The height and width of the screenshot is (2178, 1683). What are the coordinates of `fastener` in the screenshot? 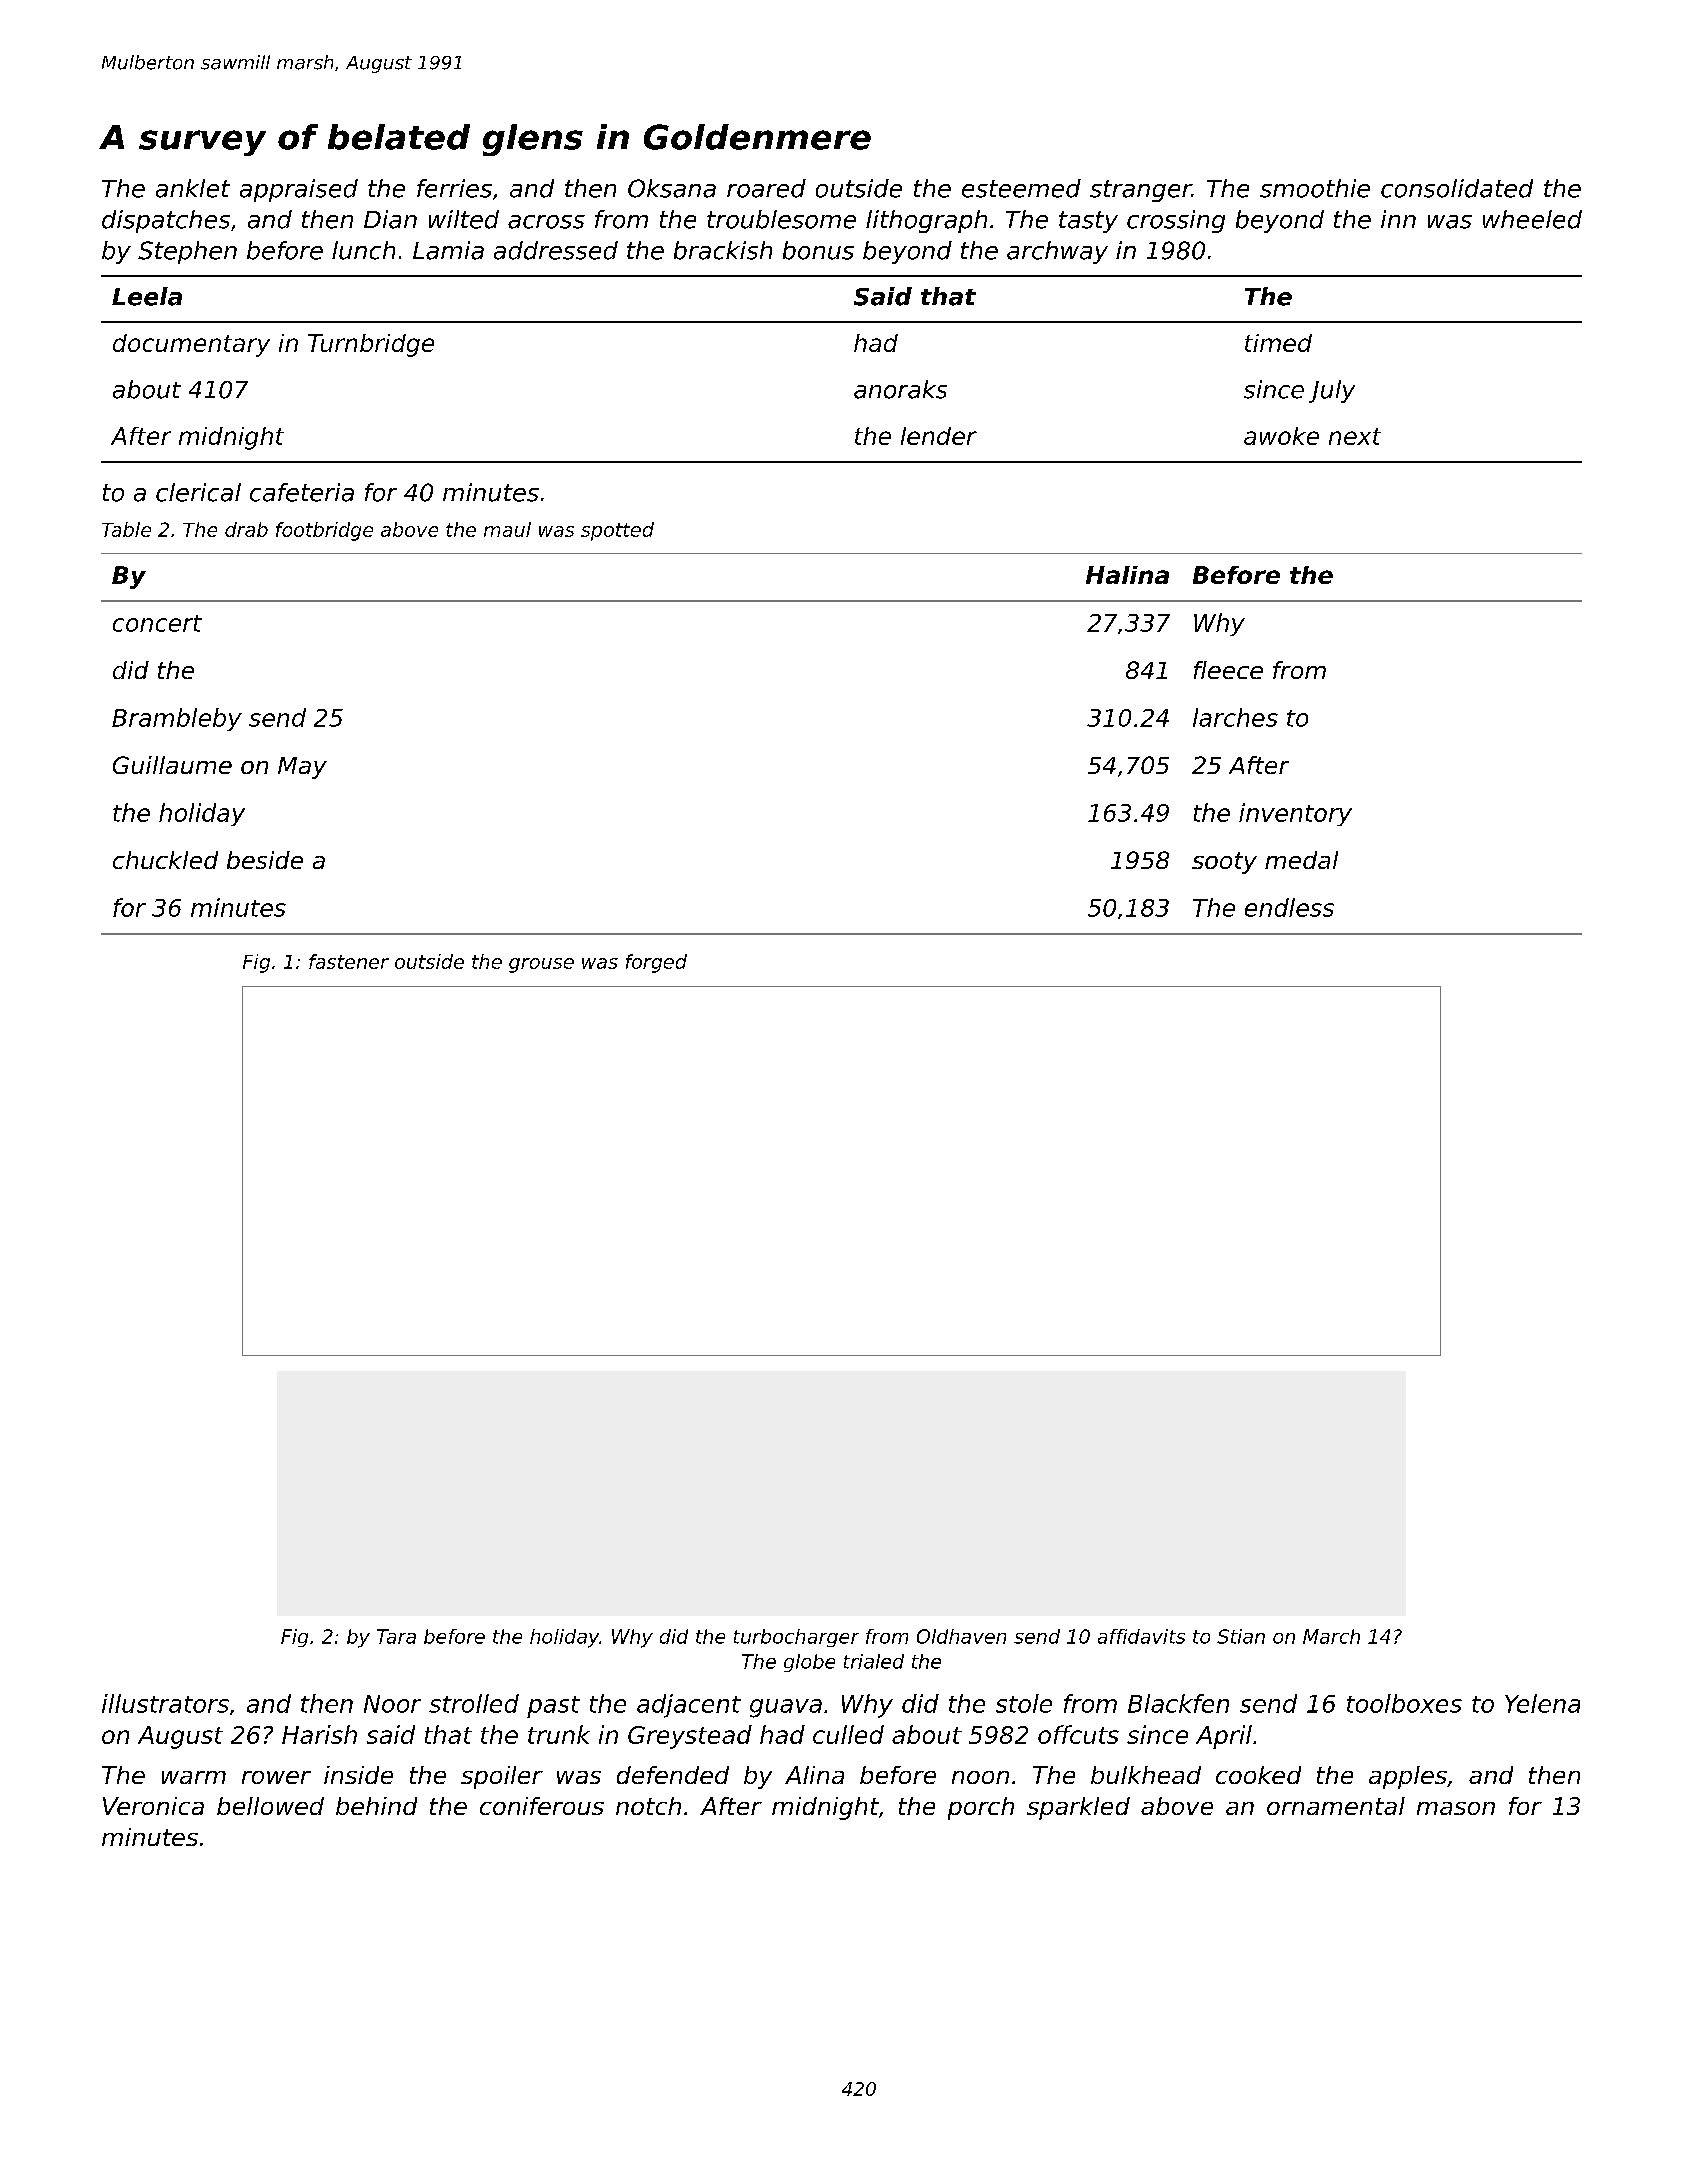 It's located at (349, 961).
